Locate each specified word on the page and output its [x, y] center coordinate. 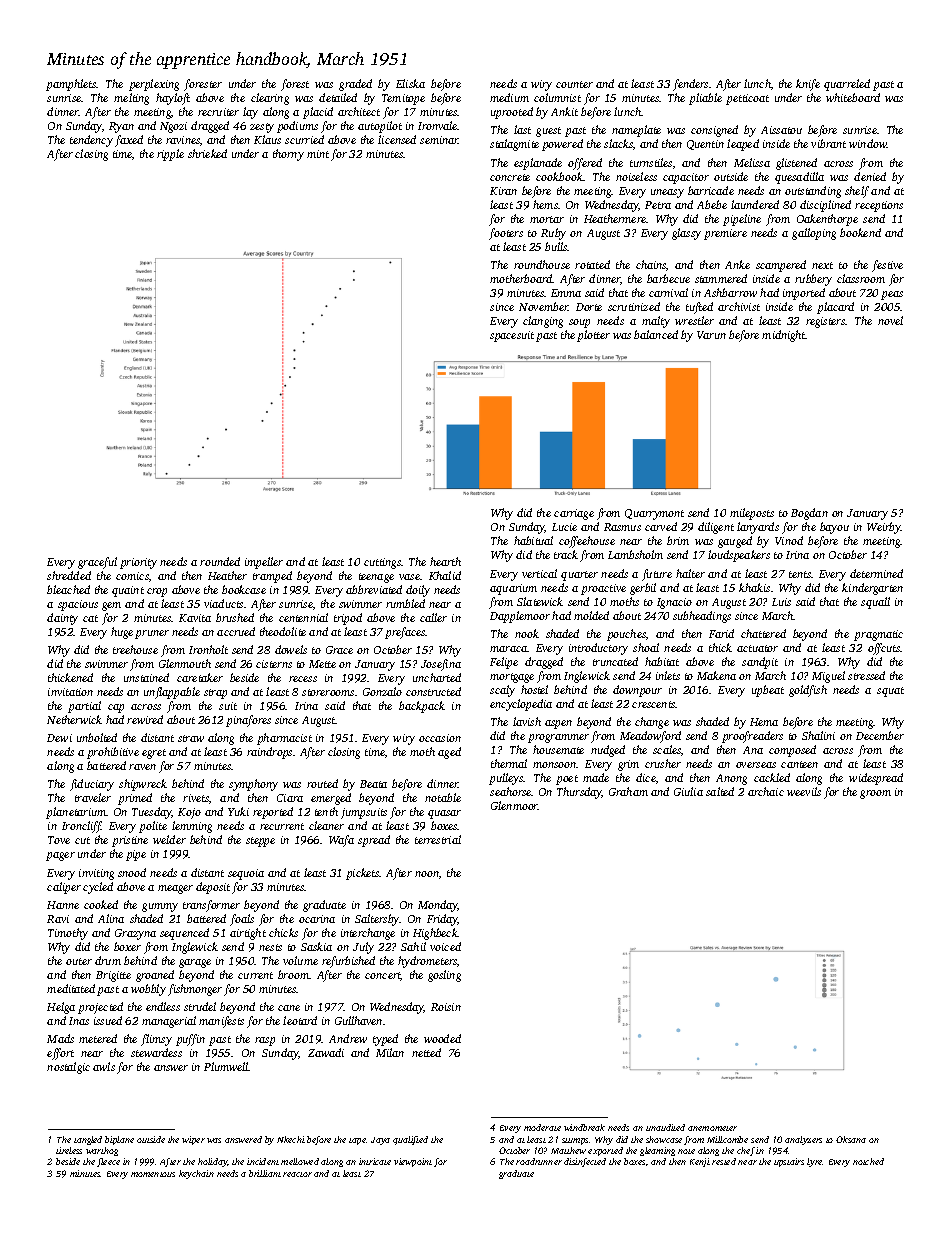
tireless [69, 1150]
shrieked [207, 153]
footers [506, 234]
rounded [220, 561]
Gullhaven [358, 1020]
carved [661, 526]
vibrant [828, 143]
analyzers [803, 1140]
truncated [615, 661]
